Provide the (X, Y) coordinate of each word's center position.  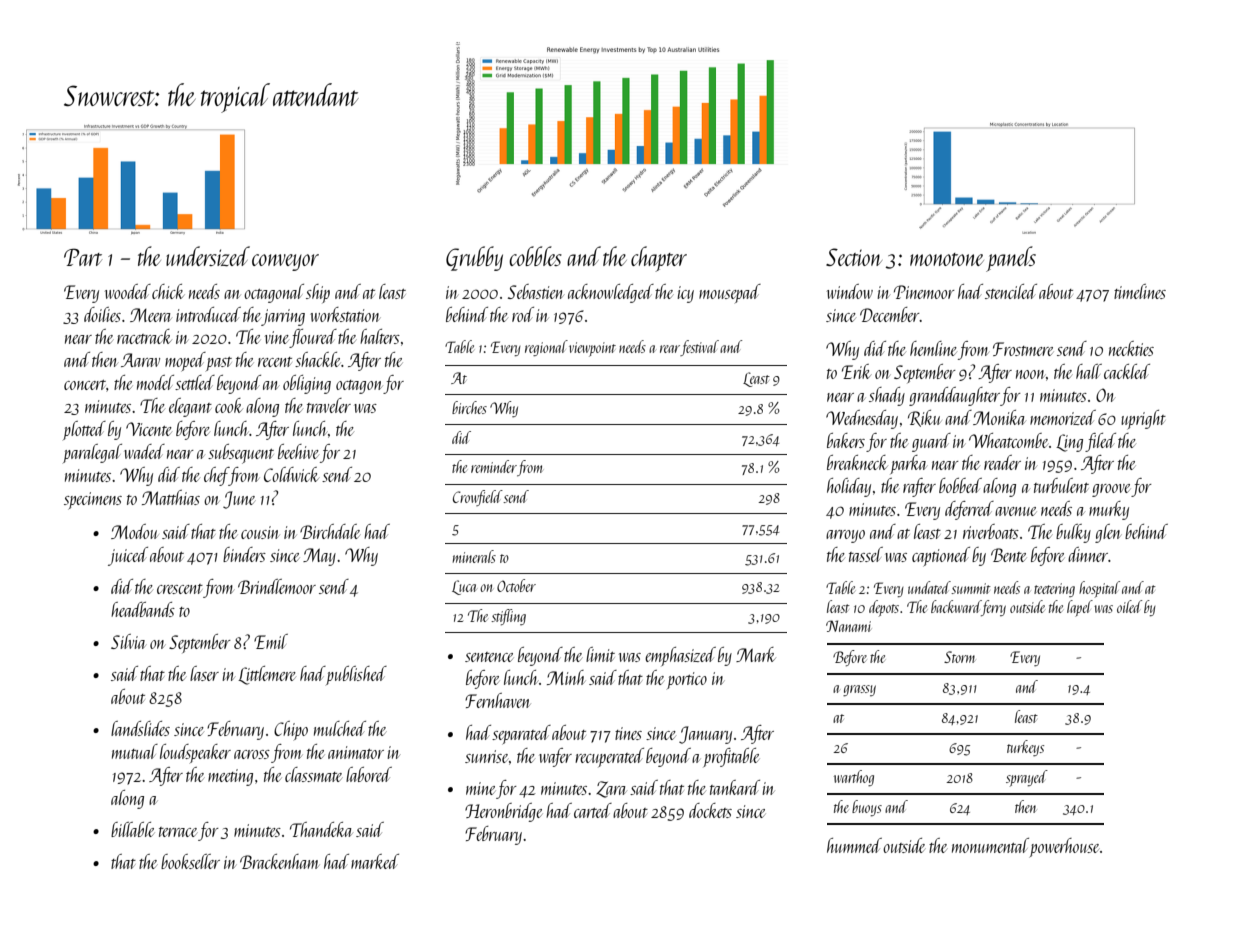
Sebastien (536, 291)
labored (369, 774)
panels (1011, 259)
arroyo (845, 536)
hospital (1099, 589)
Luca (464, 587)
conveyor (285, 262)
